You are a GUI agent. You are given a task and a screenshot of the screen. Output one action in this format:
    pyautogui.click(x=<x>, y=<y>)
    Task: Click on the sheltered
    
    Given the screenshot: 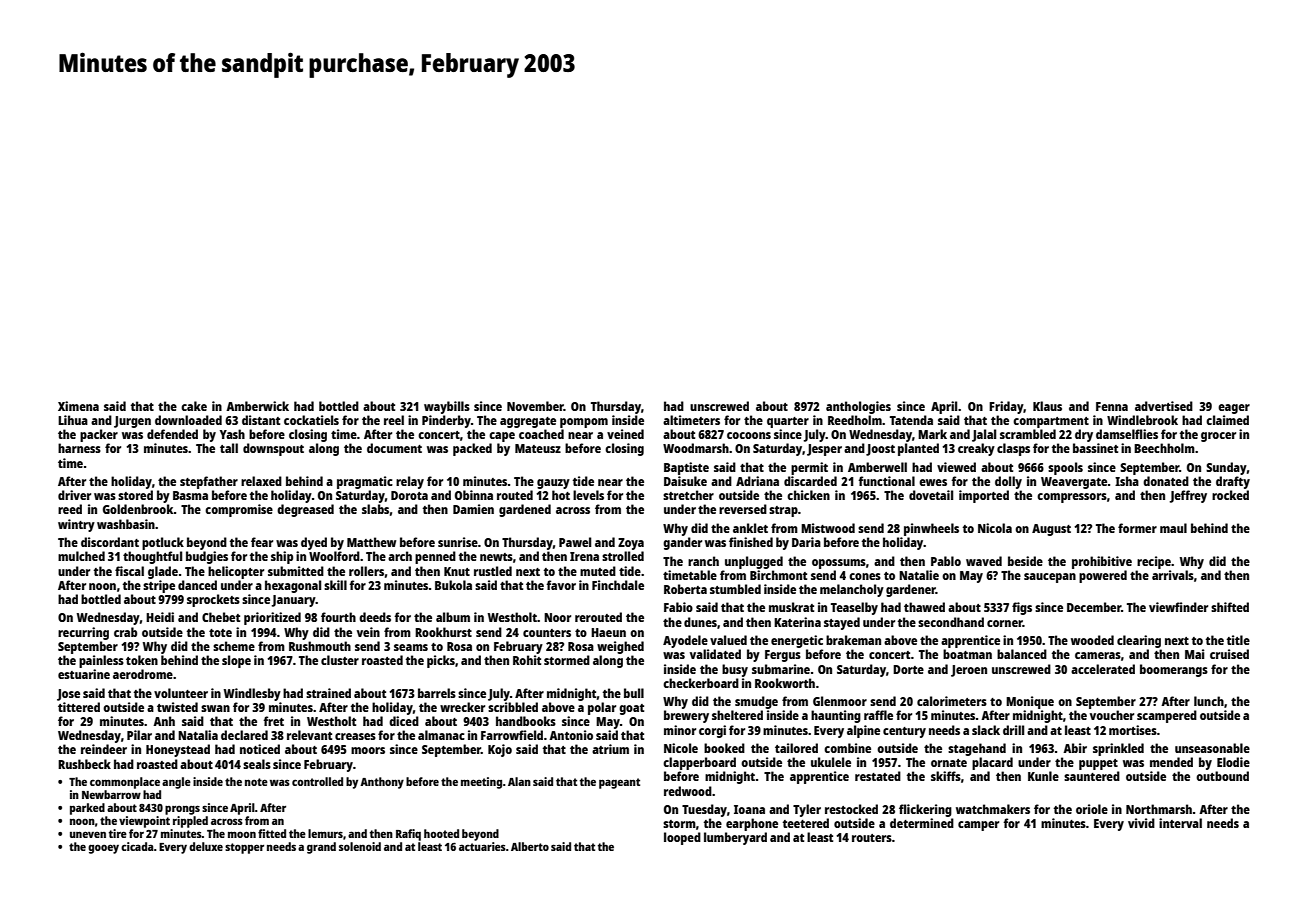 What is the action you would take?
    pyautogui.click(x=737, y=715)
